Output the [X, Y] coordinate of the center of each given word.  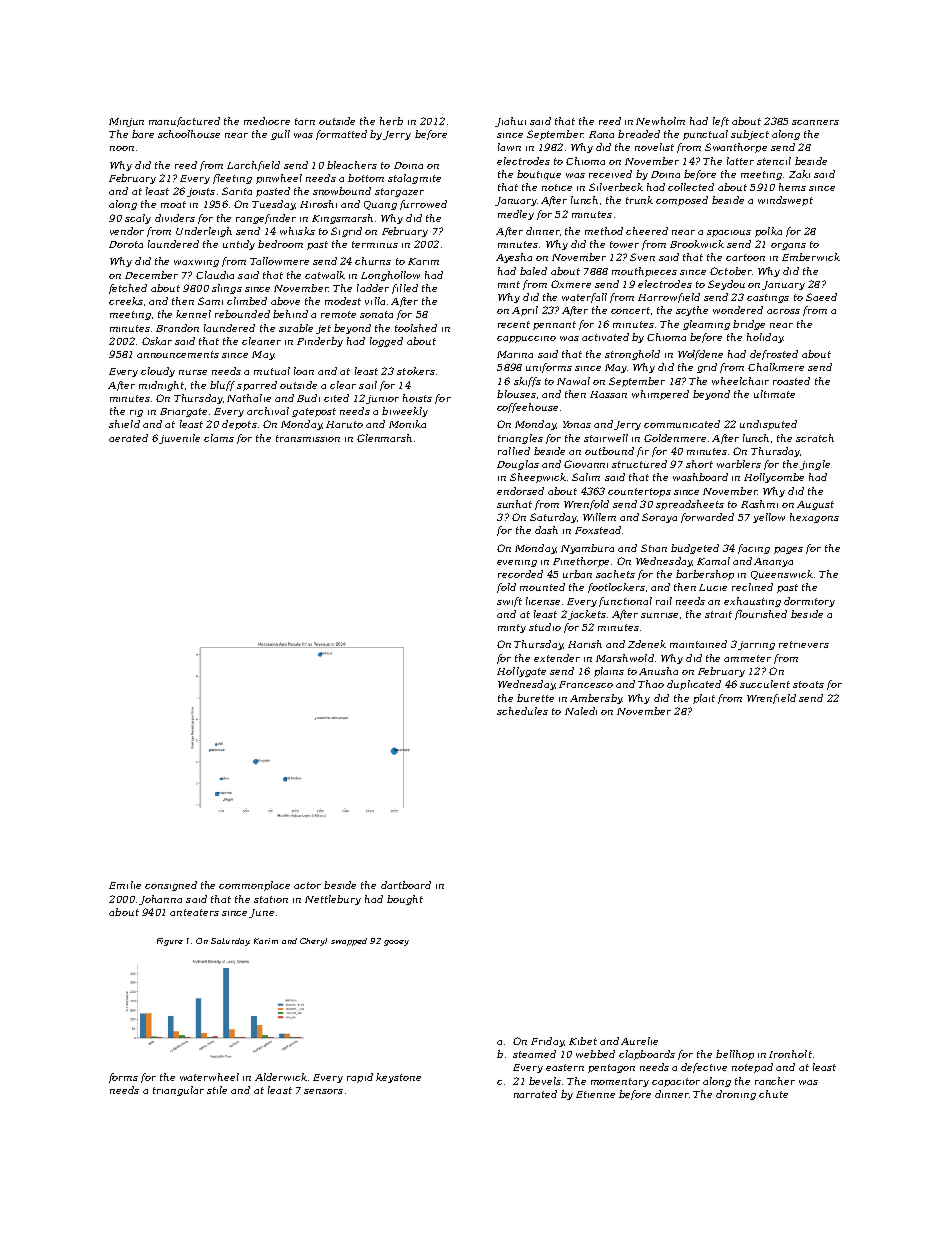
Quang [380, 205]
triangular [178, 1091]
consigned [171, 886]
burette [535, 698]
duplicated [694, 685]
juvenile [179, 439]
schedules [522, 711]
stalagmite [414, 179]
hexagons [814, 518]
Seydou [726, 285]
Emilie [125, 885]
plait [704, 699]
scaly [138, 219]
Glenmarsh [384, 438]
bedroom [280, 244]
